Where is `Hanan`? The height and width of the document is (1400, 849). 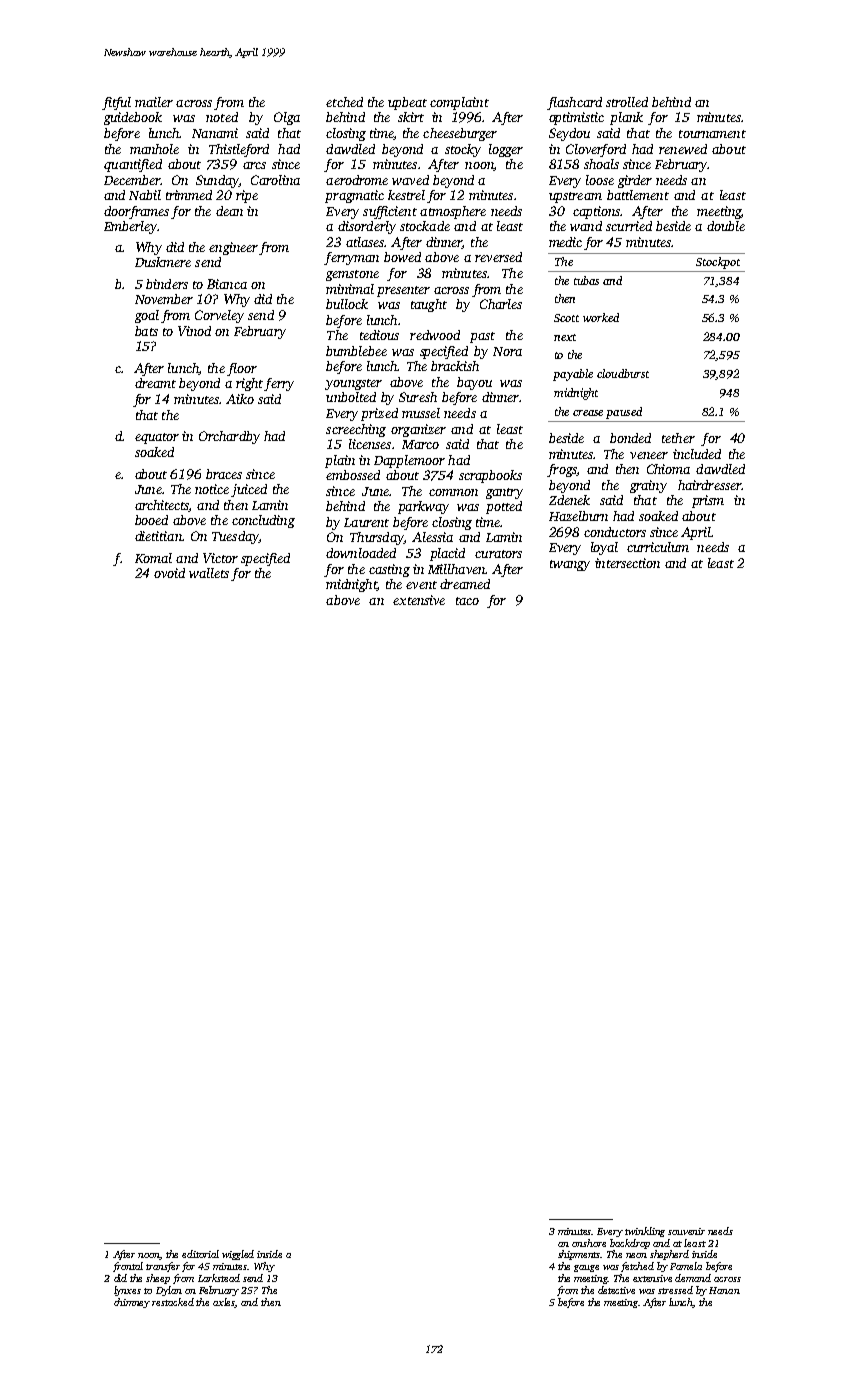 Hanan is located at coordinates (724, 1290).
